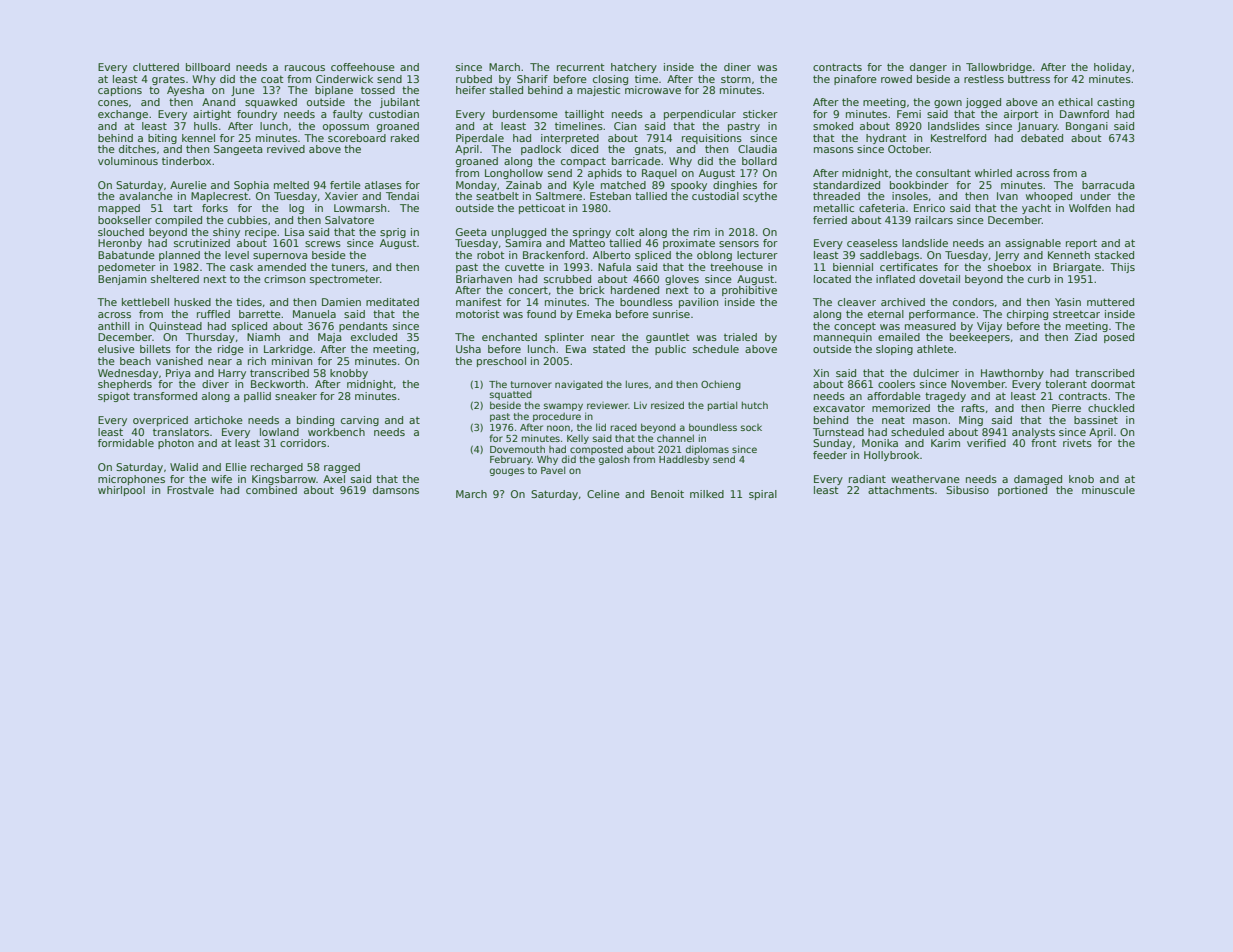 The width and height of the screenshot is (1233, 952). I want to click on beekeepers, so click(980, 338).
